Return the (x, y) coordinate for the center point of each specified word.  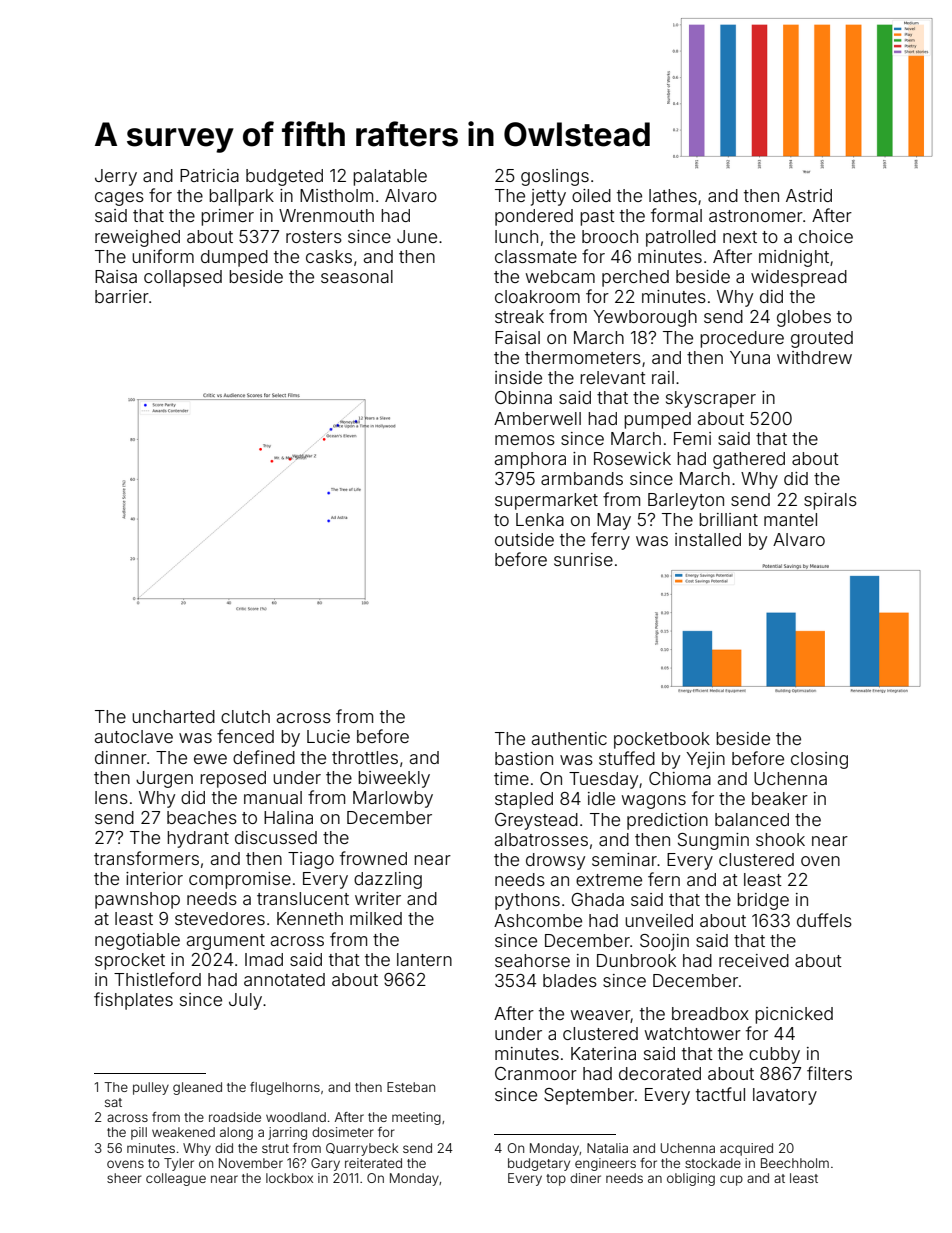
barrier (122, 296)
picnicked (794, 1015)
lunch (516, 236)
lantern (424, 959)
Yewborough (645, 318)
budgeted (284, 177)
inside (518, 377)
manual (273, 797)
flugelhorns (285, 1088)
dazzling (388, 880)
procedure (742, 339)
